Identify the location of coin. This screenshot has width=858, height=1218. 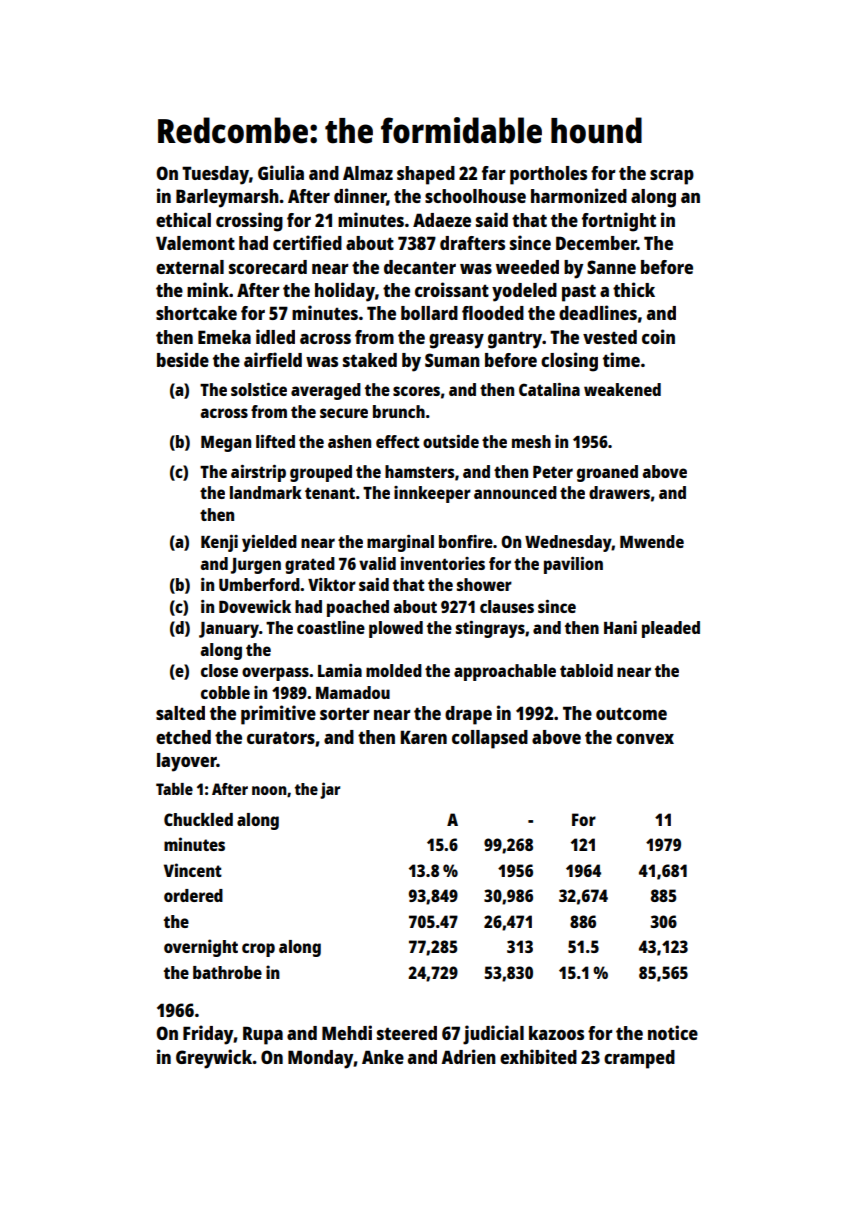
(658, 336).
